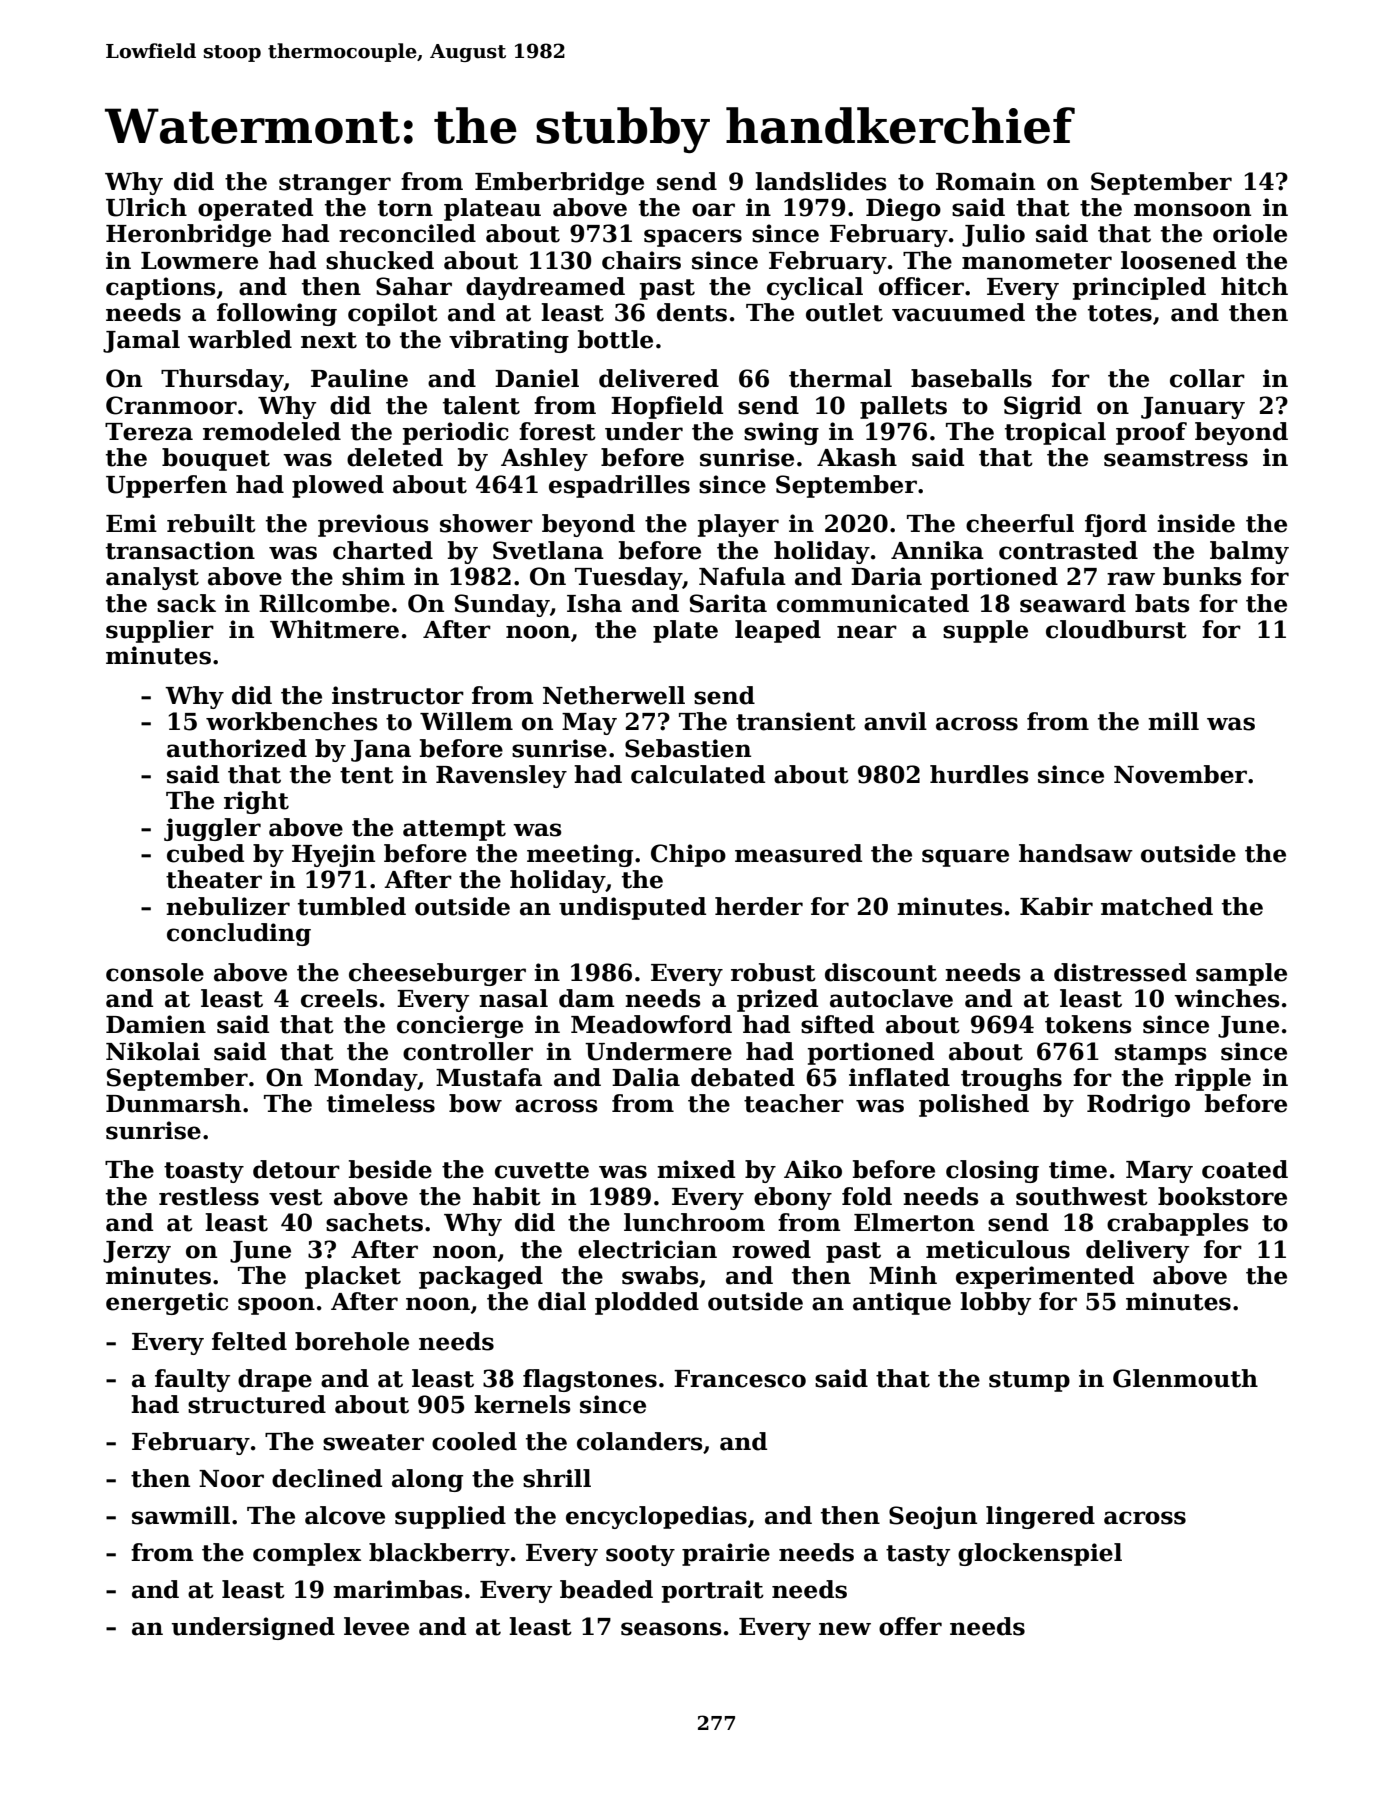 Image resolution: width=1394 pixels, height=1803 pixels. Describe the element at coordinates (985, 631) in the image. I see `supple` at that location.
